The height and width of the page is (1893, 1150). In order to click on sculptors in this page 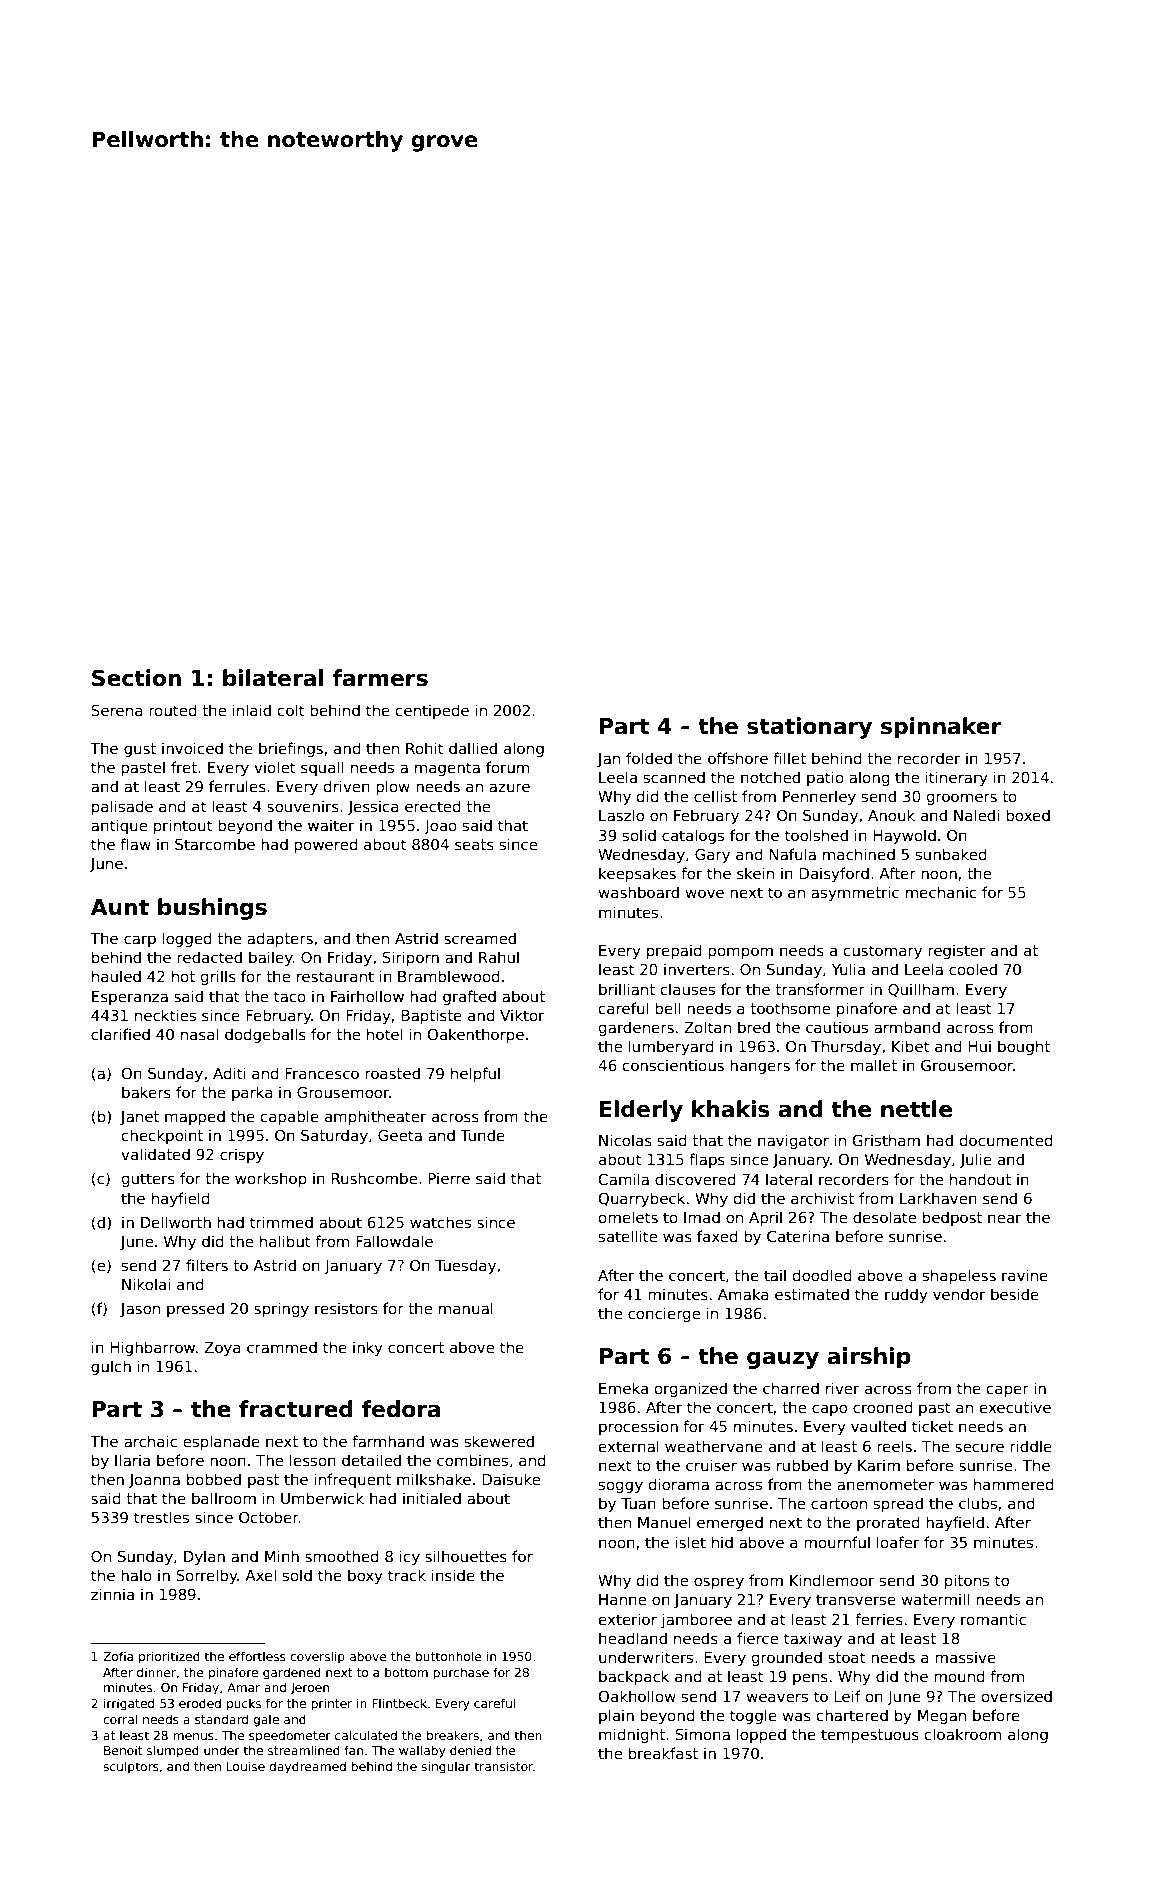, I will do `click(131, 1767)`.
